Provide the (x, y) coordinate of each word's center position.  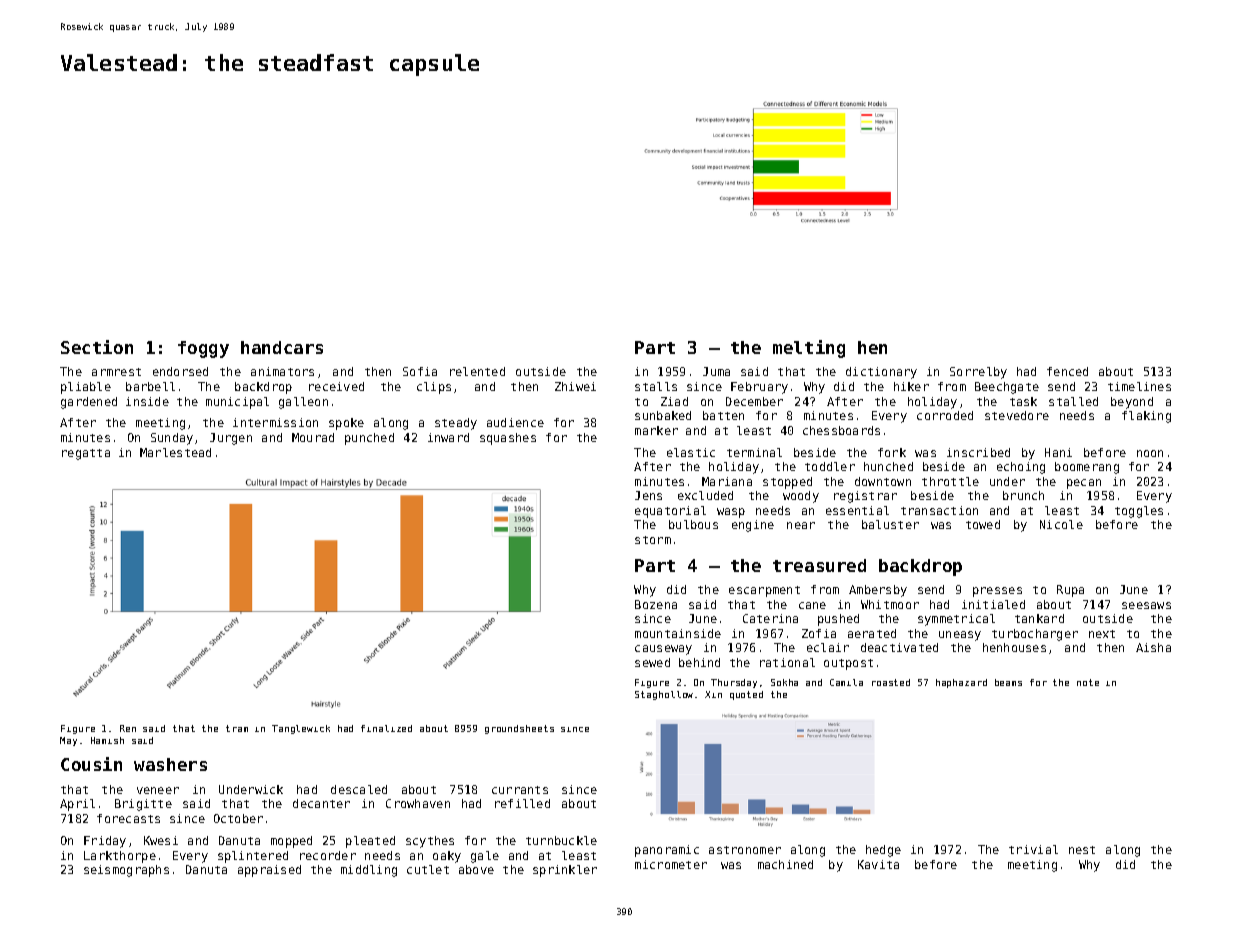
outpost (848, 664)
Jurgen (231, 439)
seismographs (126, 871)
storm (653, 540)
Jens (648, 495)
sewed (652, 662)
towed (983, 524)
